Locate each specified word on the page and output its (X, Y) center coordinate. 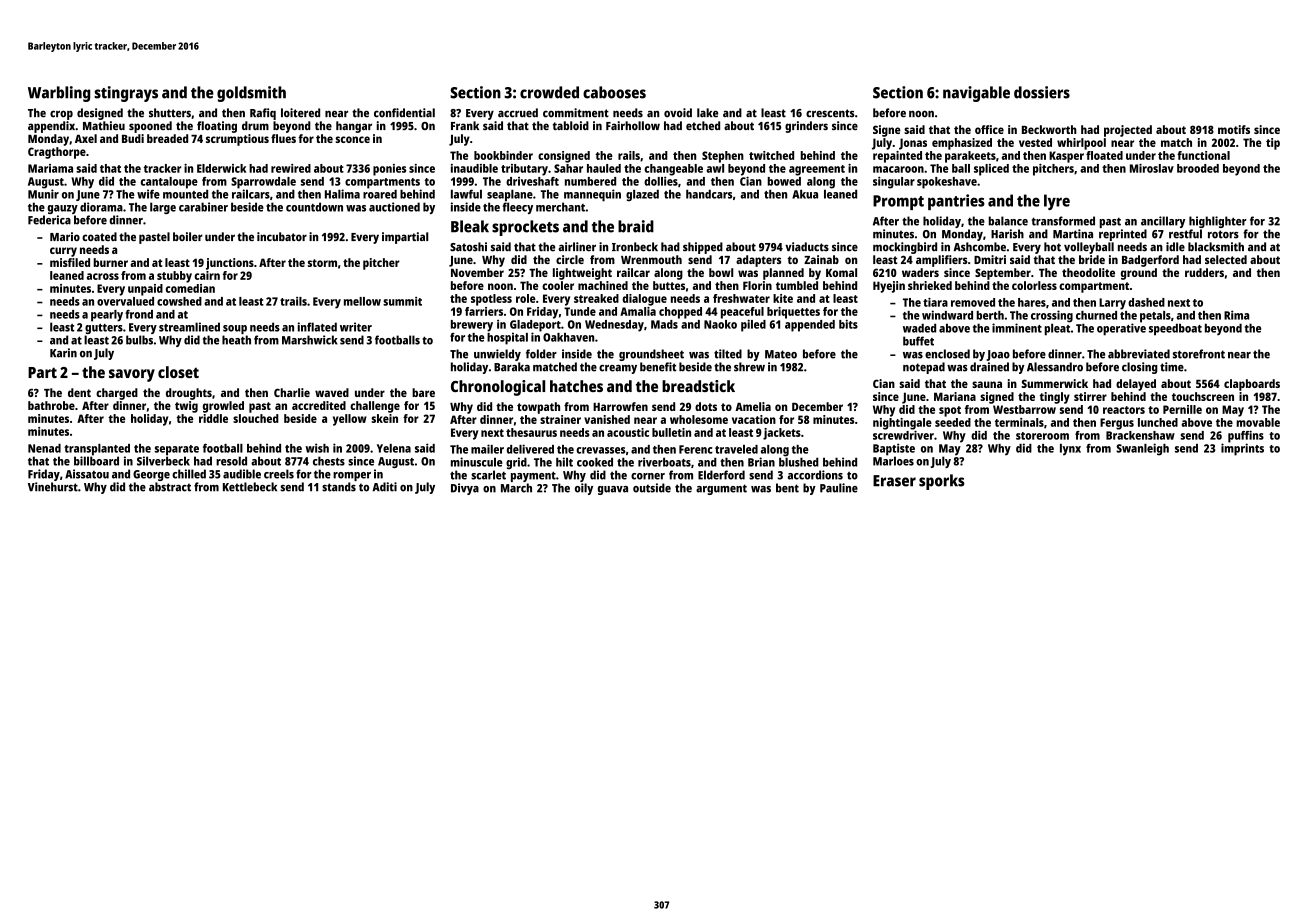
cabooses (614, 92)
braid (636, 226)
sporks (942, 482)
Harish (1007, 234)
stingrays (126, 94)
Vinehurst (53, 487)
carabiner (203, 207)
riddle (213, 418)
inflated (317, 327)
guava (613, 490)
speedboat (1175, 329)
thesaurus (531, 432)
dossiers (1042, 92)
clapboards (1252, 385)
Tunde (580, 311)
